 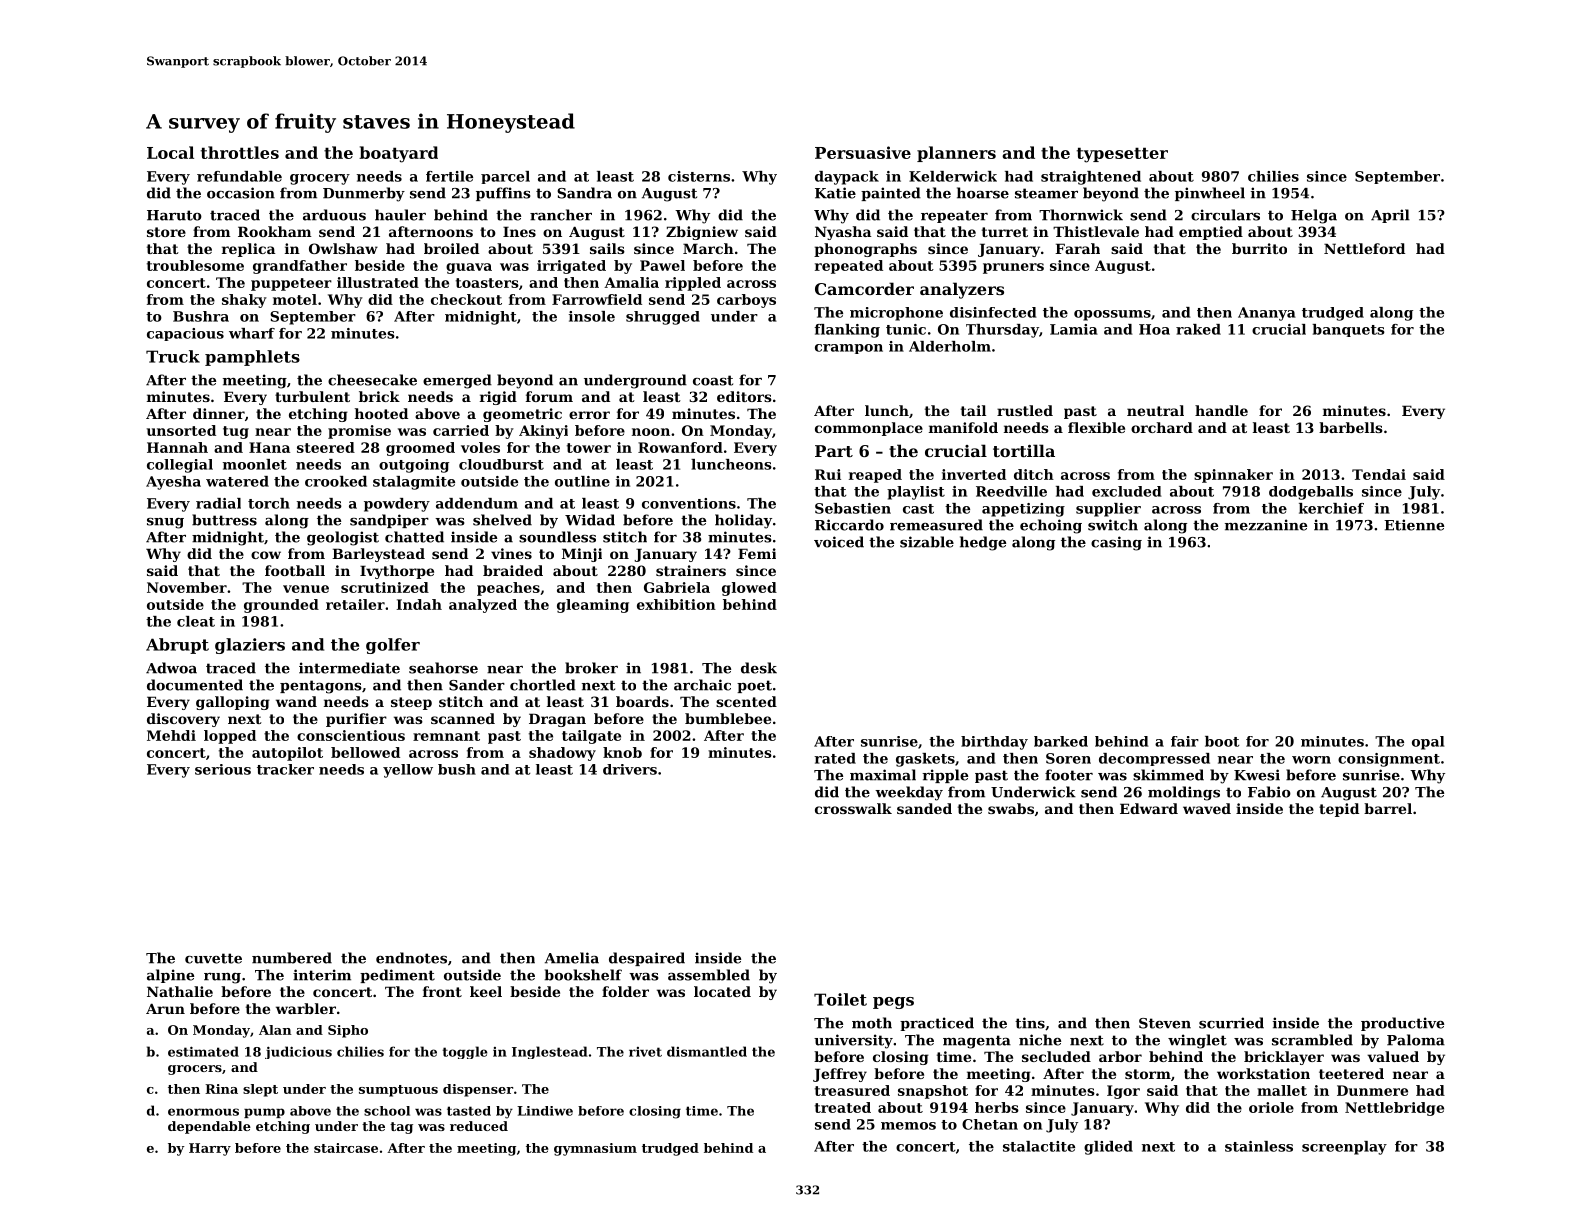 I want to click on numbered, so click(x=292, y=958).
